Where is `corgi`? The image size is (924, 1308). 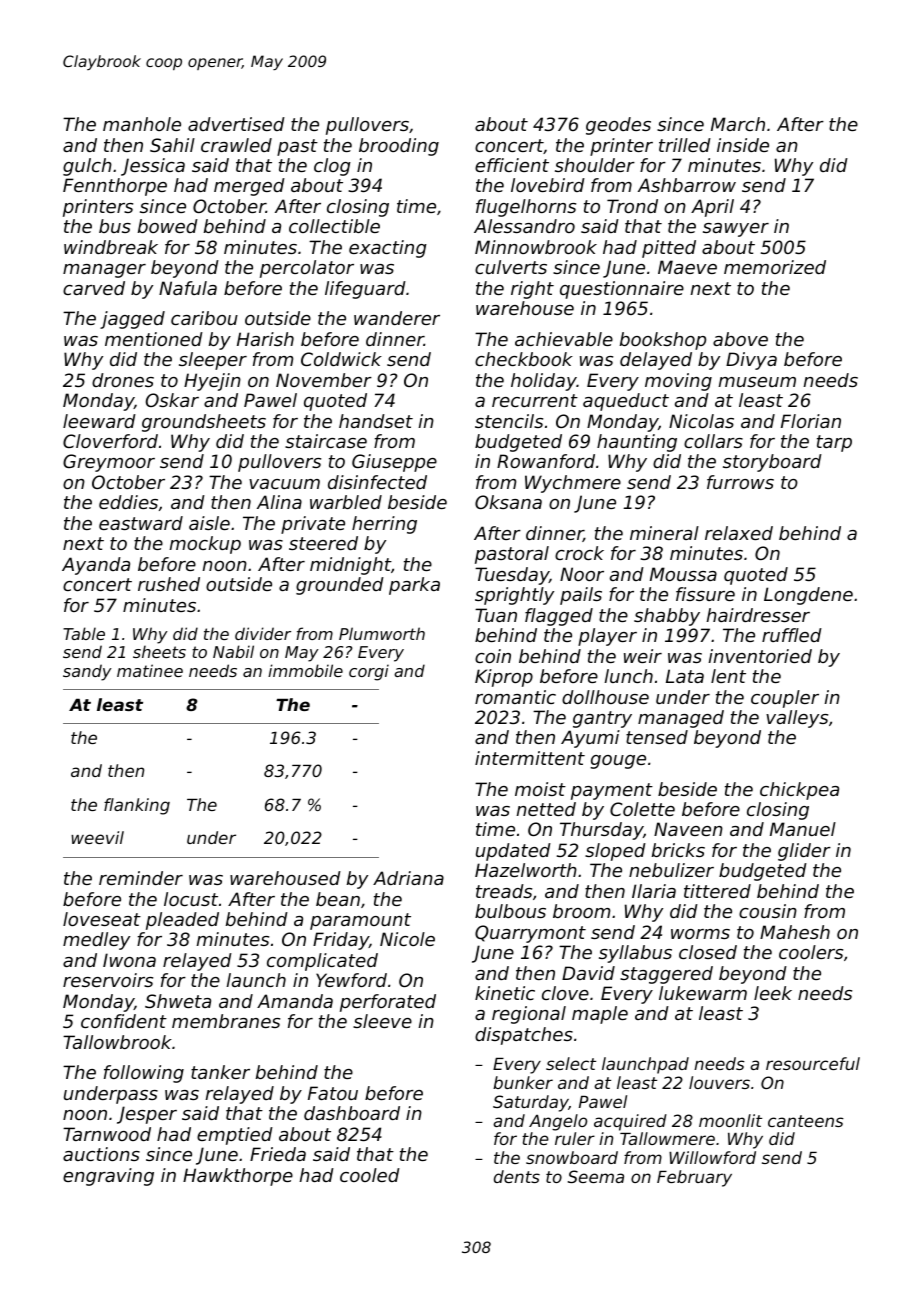 corgi is located at coordinates (369, 672).
